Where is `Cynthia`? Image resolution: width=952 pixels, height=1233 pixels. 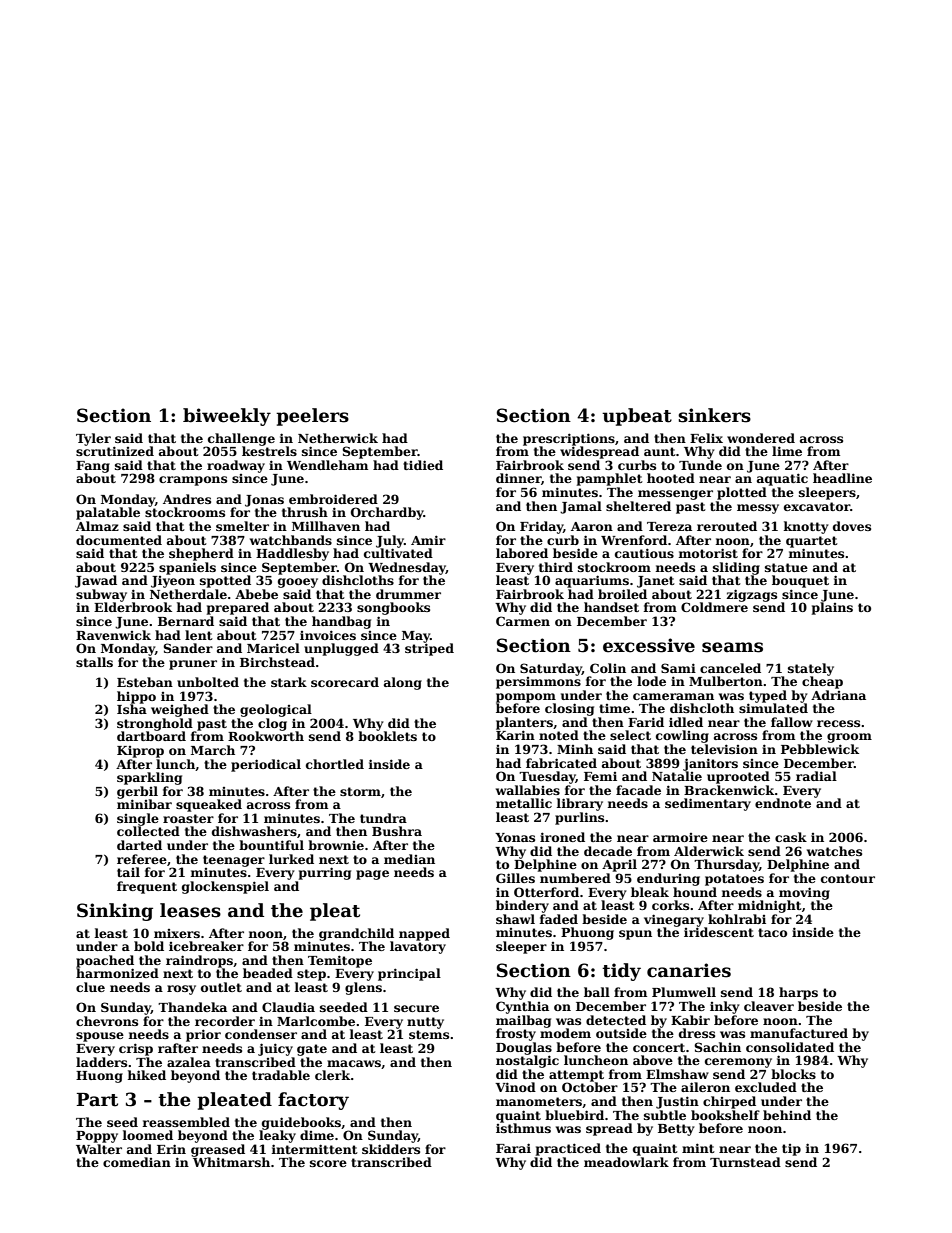
Cynthia is located at coordinates (522, 1007).
